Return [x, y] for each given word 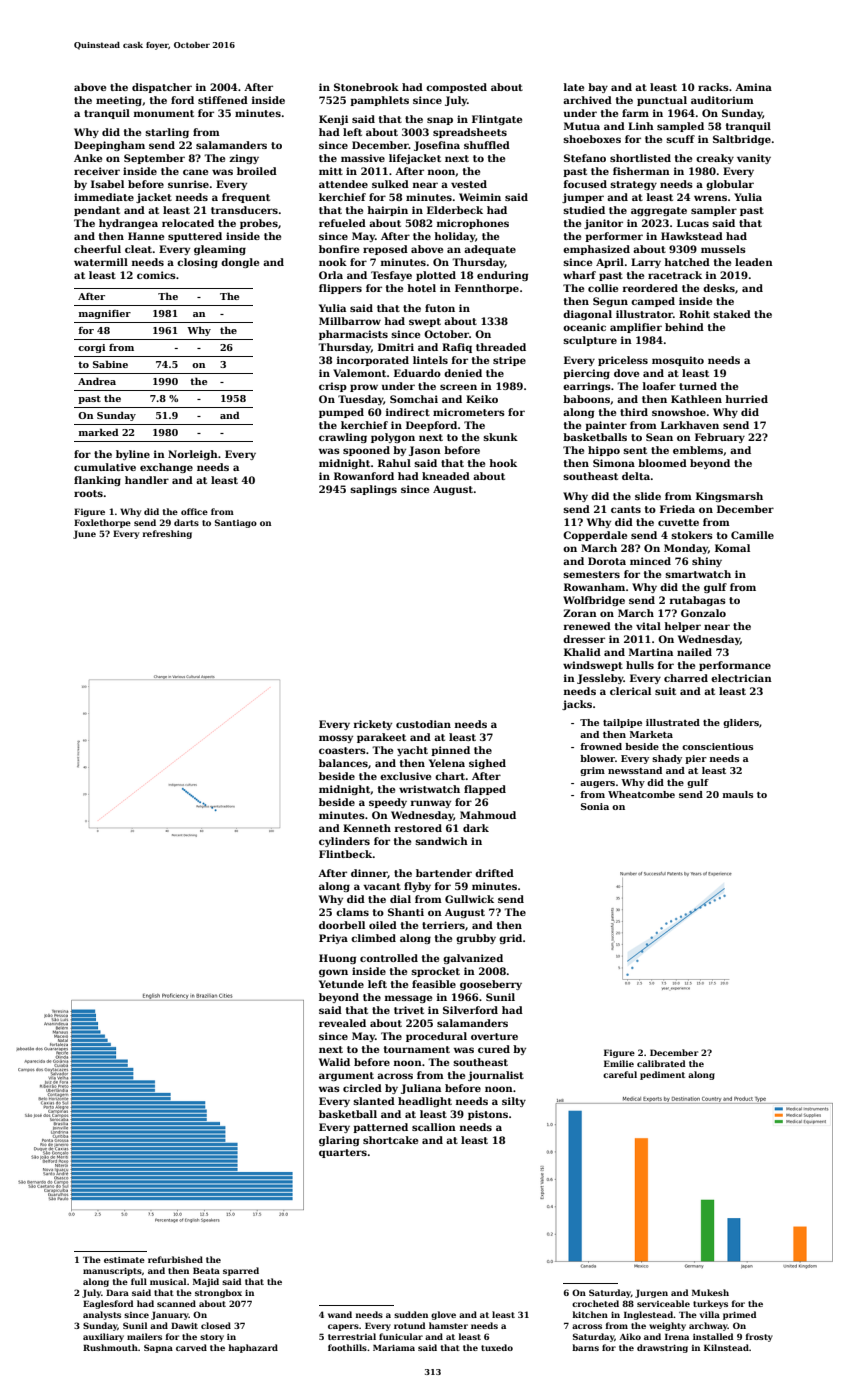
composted [456, 88]
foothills [347, 1347]
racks [713, 87]
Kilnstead [726, 1347]
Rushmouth [110, 1347]
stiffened [223, 100]
